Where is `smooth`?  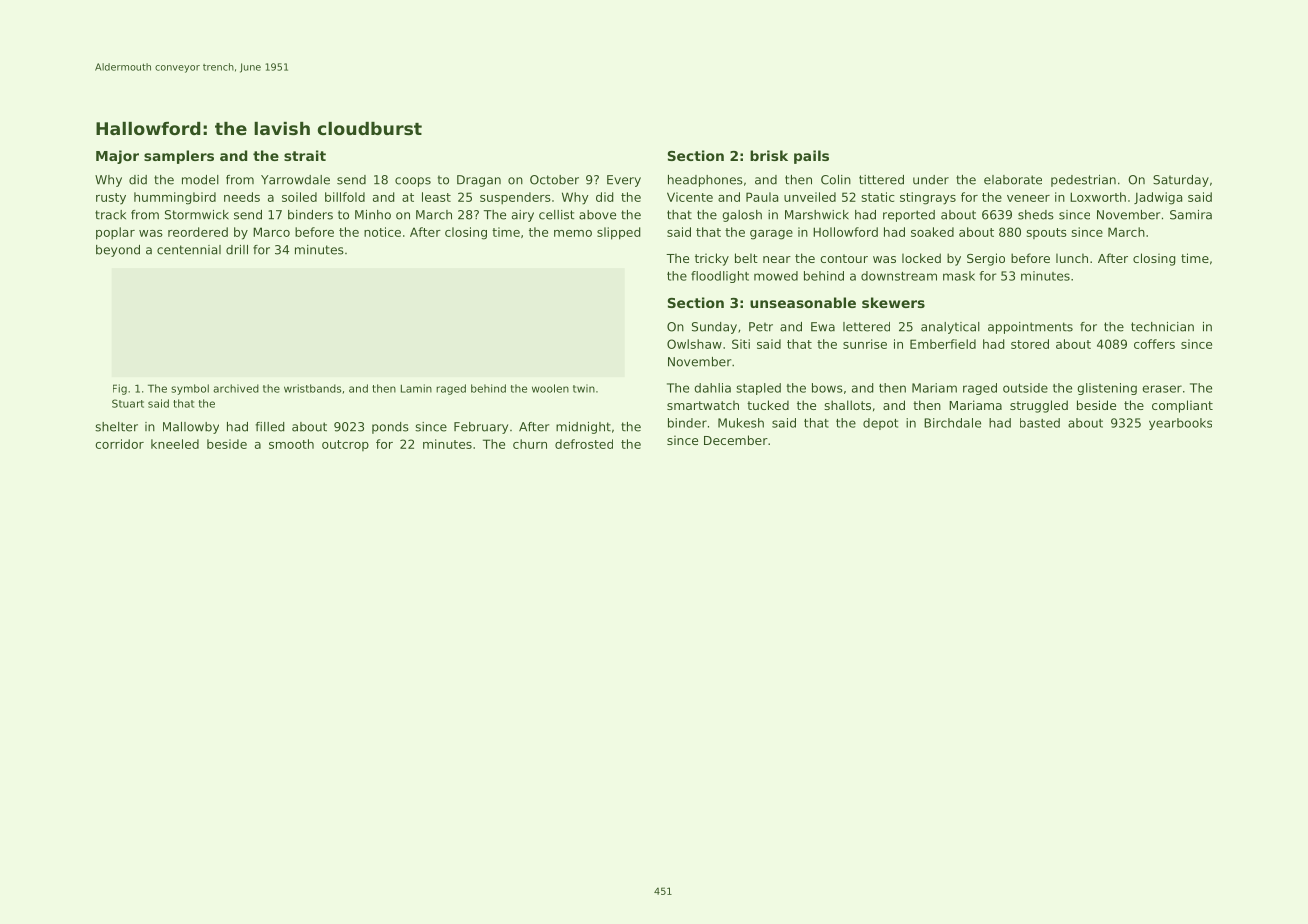
smooth is located at coordinates (291, 444).
